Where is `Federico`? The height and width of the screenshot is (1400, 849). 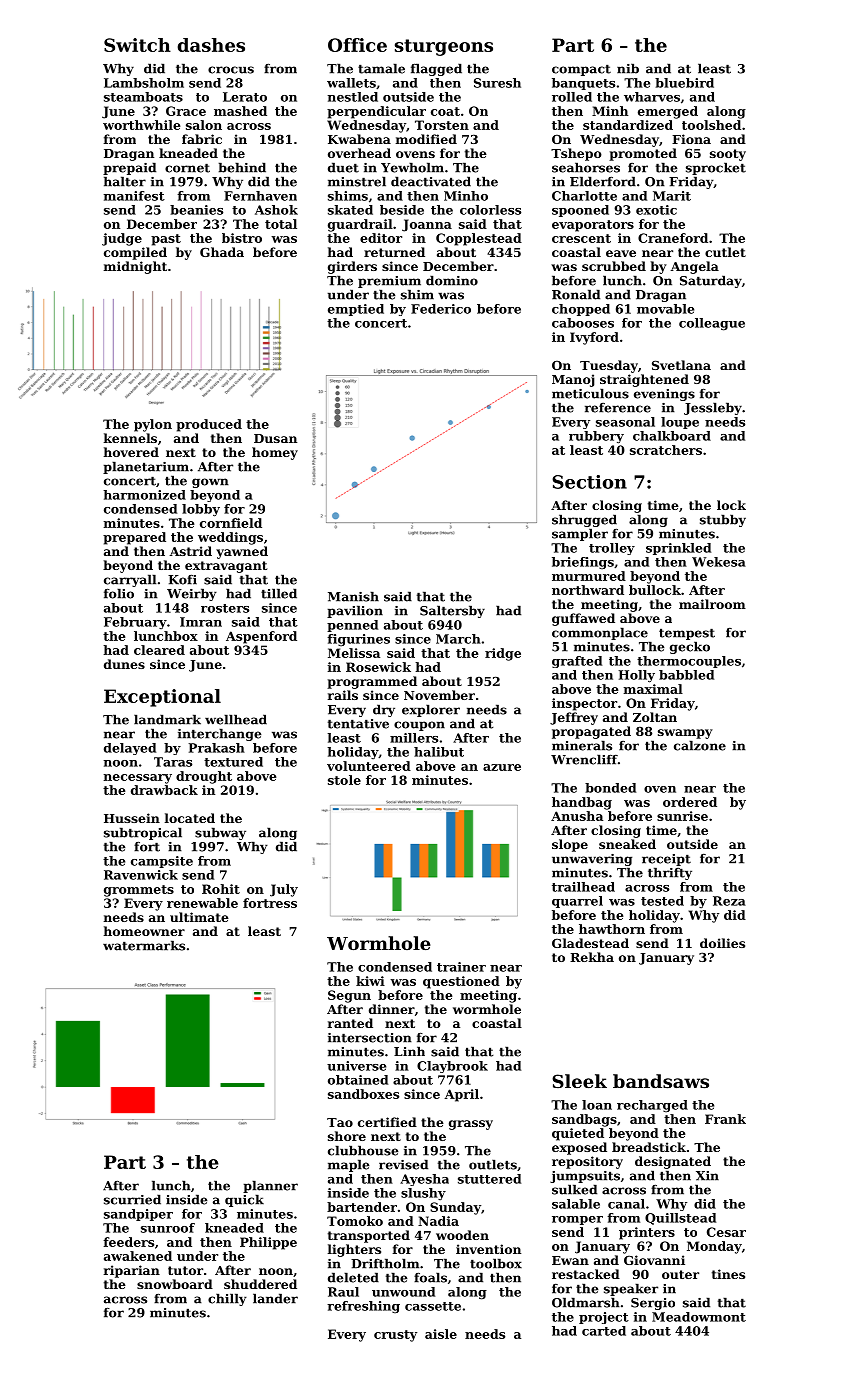
Federico is located at coordinates (441, 309).
